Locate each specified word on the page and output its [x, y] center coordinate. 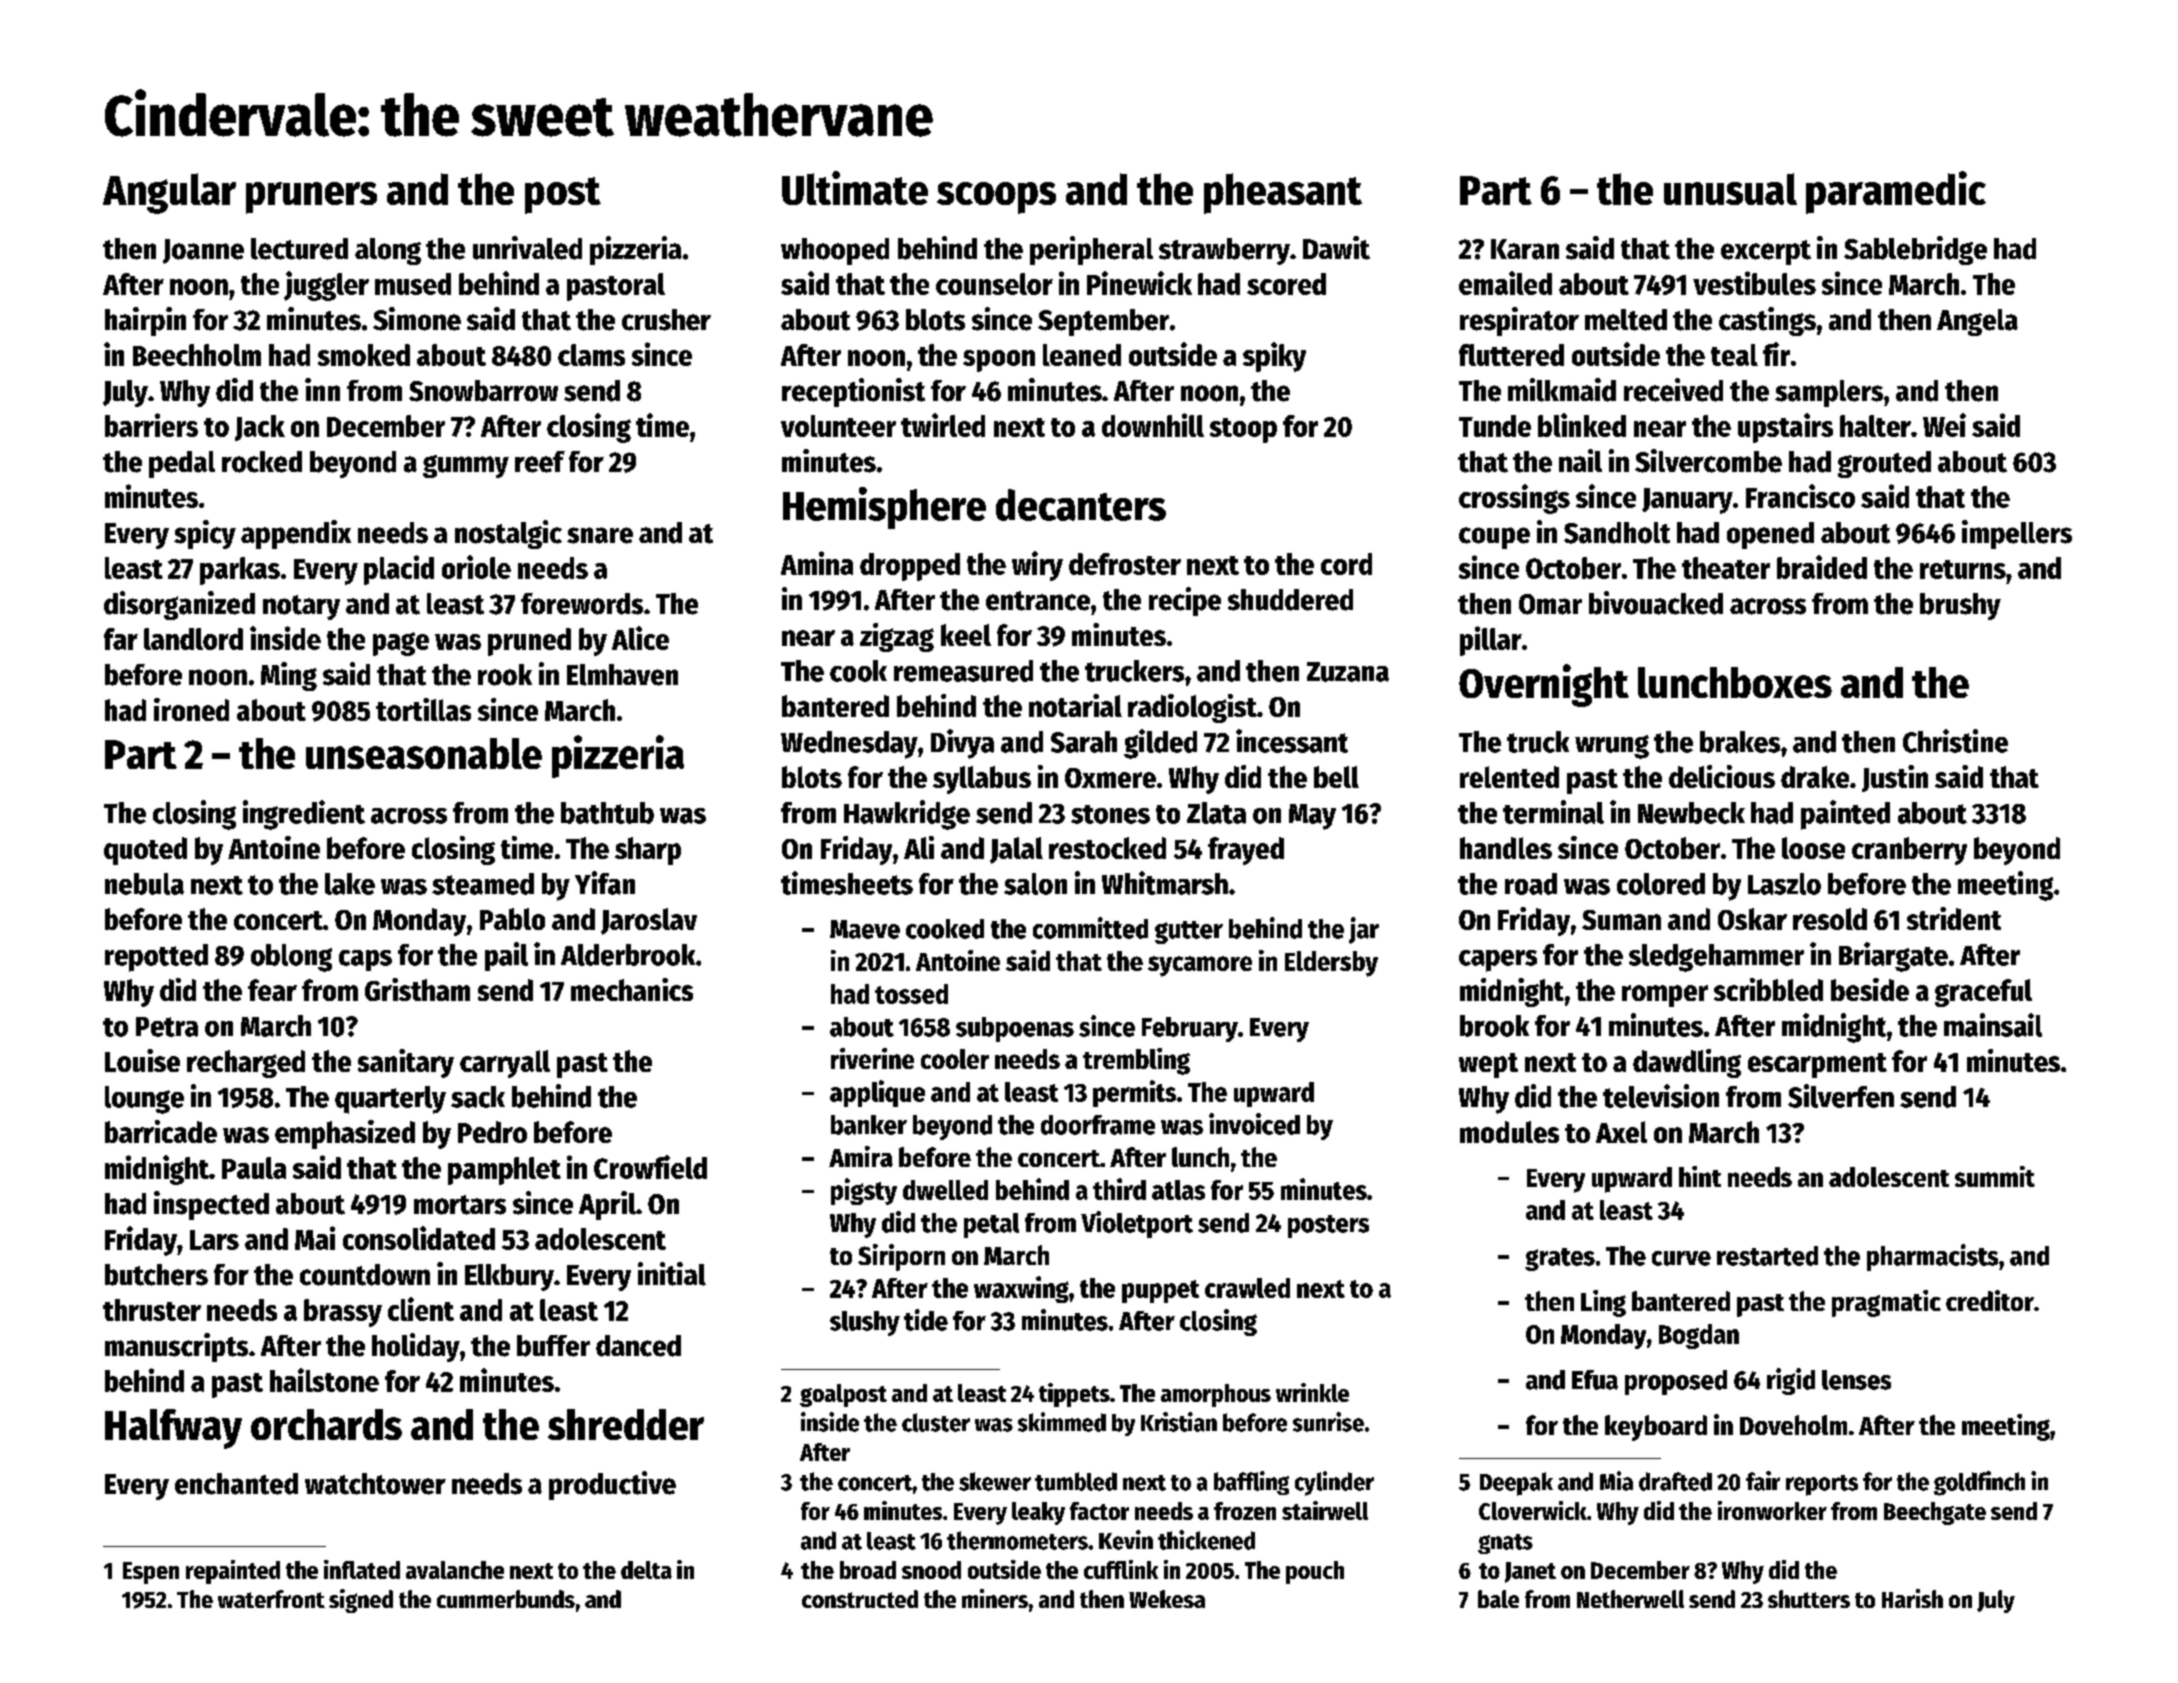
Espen [151, 1573]
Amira [861, 1156]
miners [995, 1598]
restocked [1107, 848]
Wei [1944, 425]
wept [1488, 1065]
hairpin [145, 321]
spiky [1274, 357]
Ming [289, 676]
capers [1498, 961]
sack [478, 1097]
